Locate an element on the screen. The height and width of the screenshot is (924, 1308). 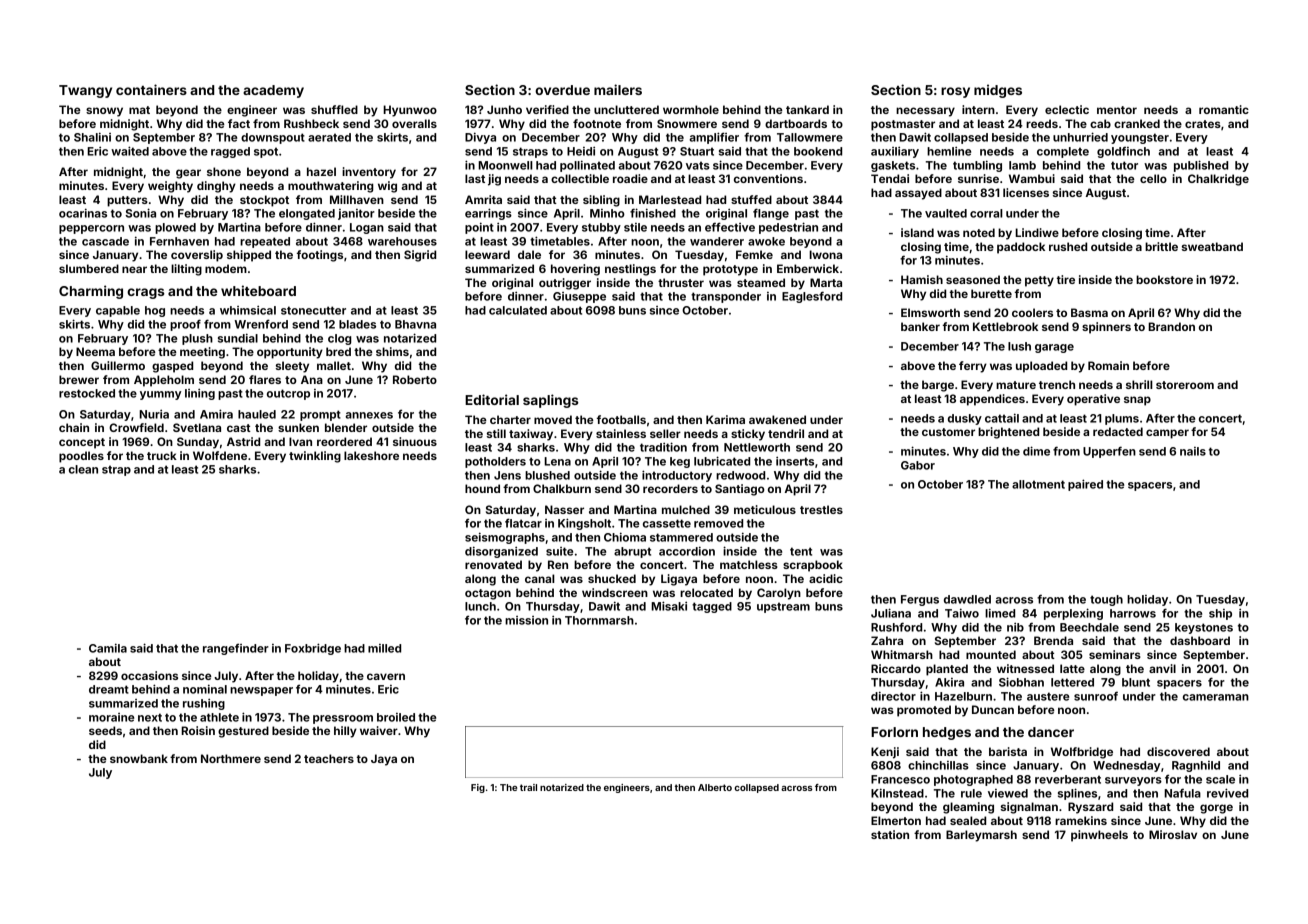
Fig is located at coordinates (478, 788).
